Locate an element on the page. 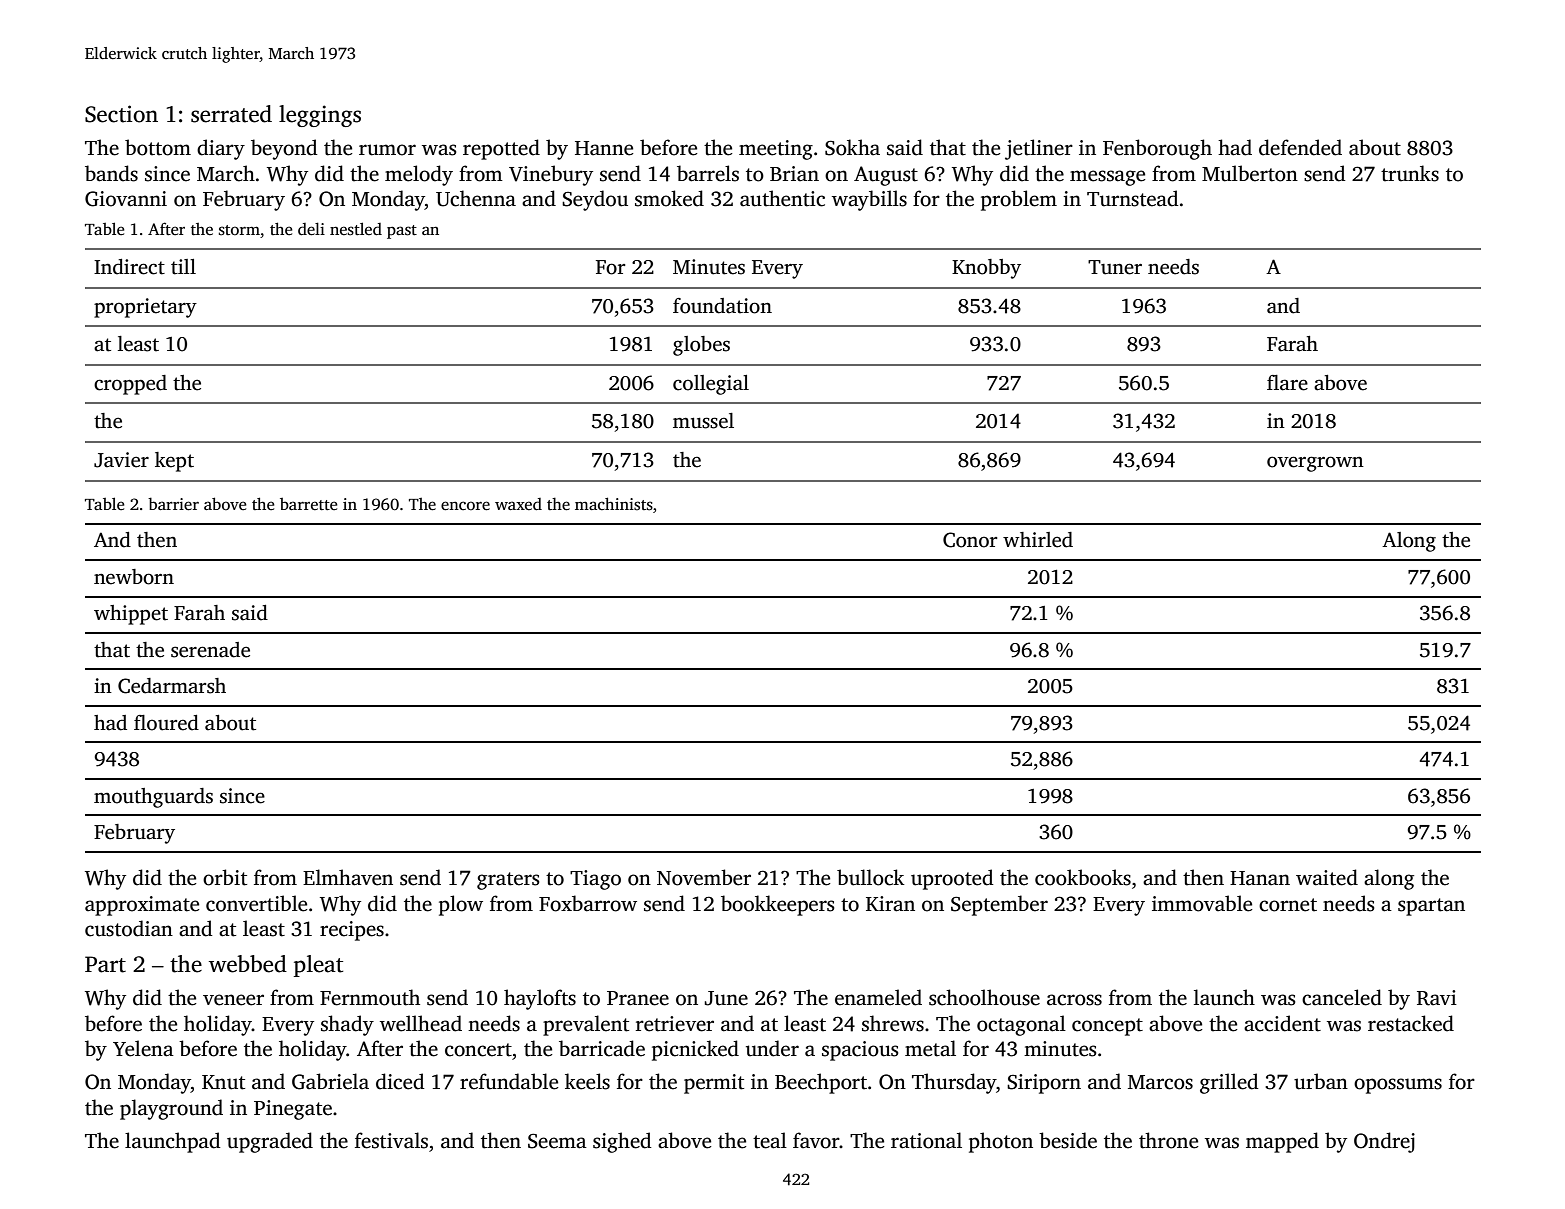  Tuner is located at coordinates (1115, 267).
